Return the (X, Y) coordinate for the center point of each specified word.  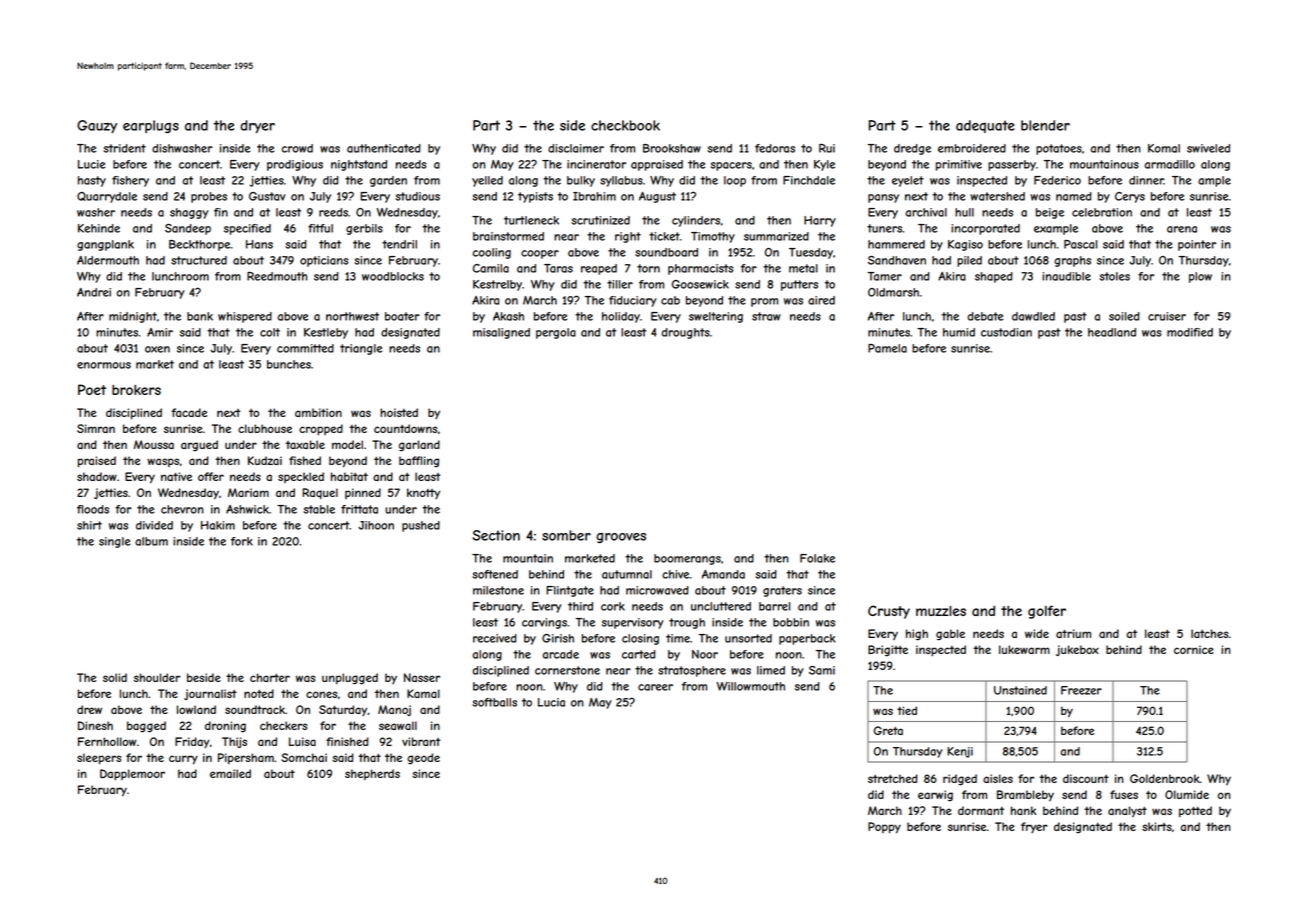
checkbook (625, 125)
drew (89, 709)
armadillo (1170, 164)
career (655, 687)
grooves (621, 538)
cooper (540, 254)
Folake (817, 558)
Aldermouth (108, 260)
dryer (257, 127)
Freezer (1081, 690)
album (151, 541)
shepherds (372, 774)
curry (183, 760)
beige (1050, 213)
